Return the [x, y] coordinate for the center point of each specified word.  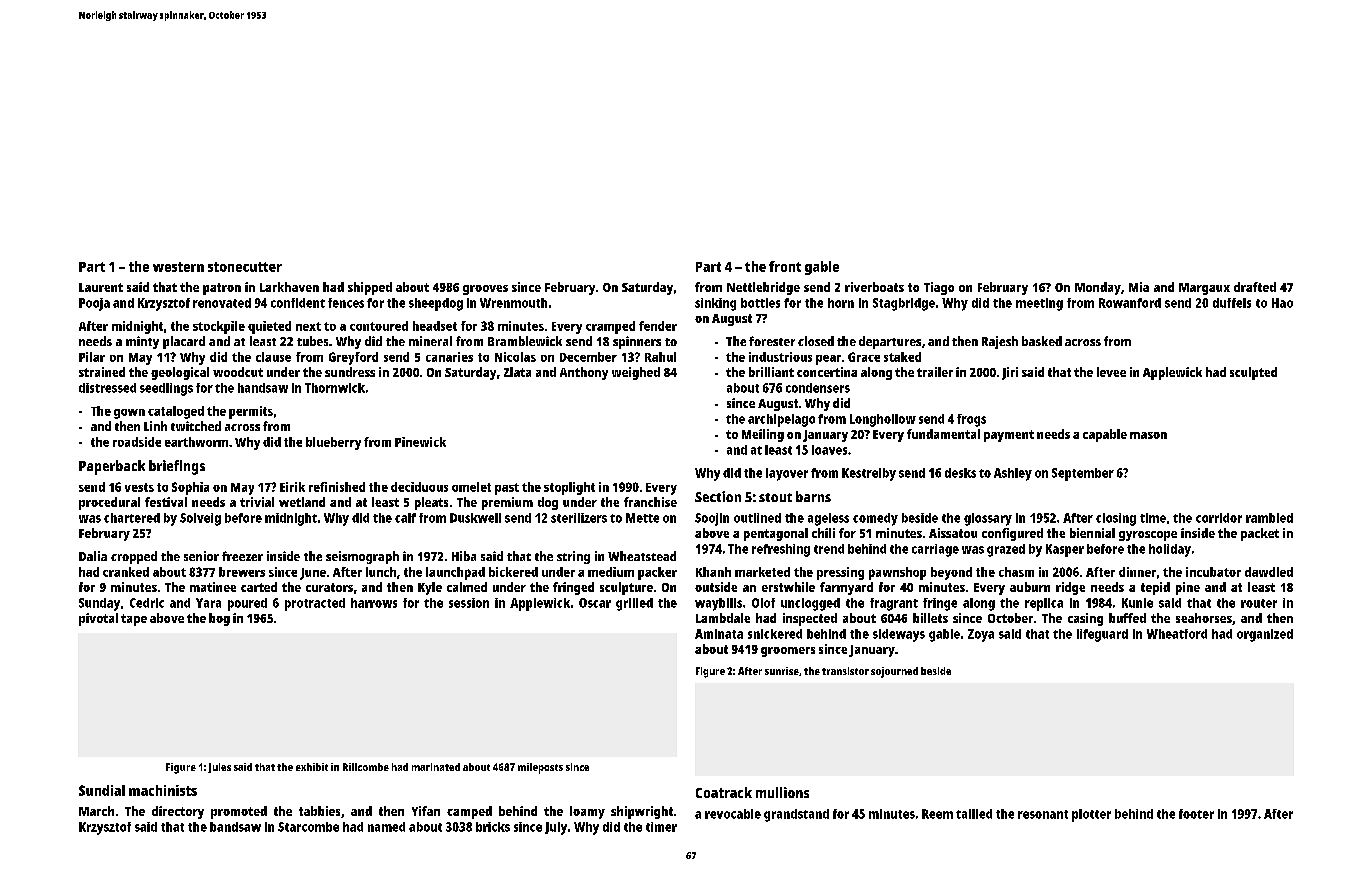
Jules [219, 768]
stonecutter [245, 267]
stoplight [569, 488]
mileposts [540, 768]
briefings [177, 467]
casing [1085, 619]
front [785, 266]
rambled [1269, 518]
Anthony [584, 373]
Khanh [713, 572]
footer [1196, 814]
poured [247, 604]
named [386, 827]
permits [251, 412]
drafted [1255, 287]
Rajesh [1000, 342]
